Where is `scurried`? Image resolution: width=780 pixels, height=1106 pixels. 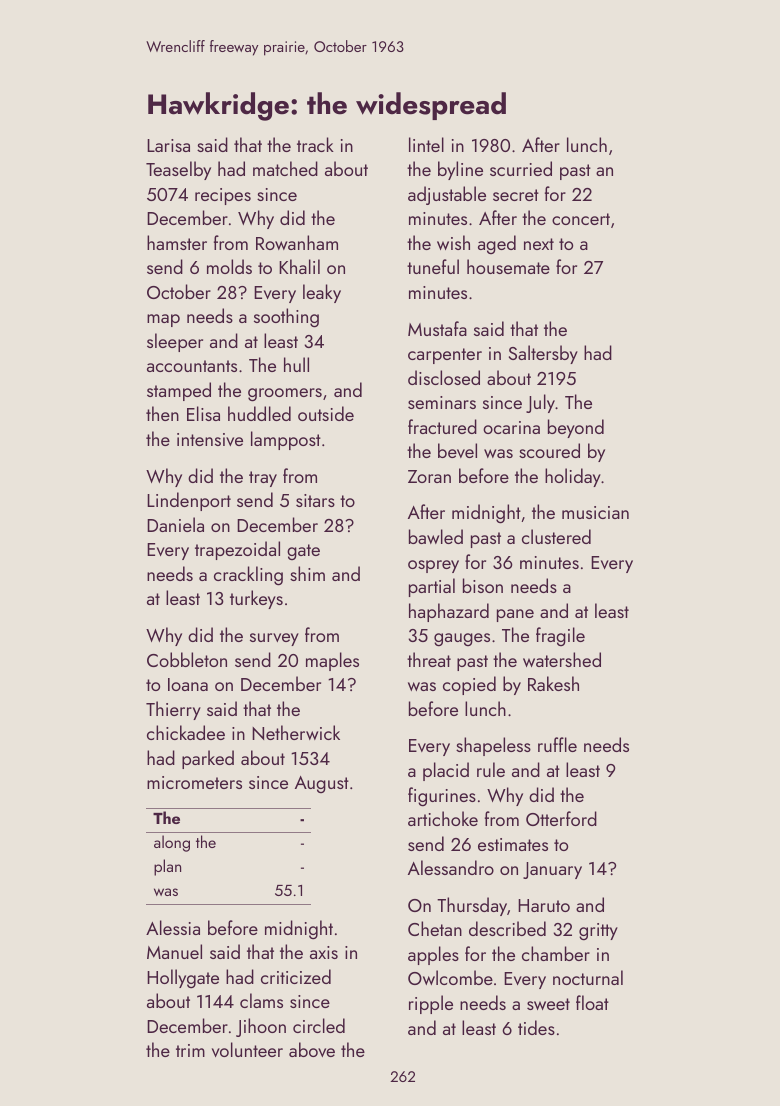
scurried is located at coordinates (521, 168).
